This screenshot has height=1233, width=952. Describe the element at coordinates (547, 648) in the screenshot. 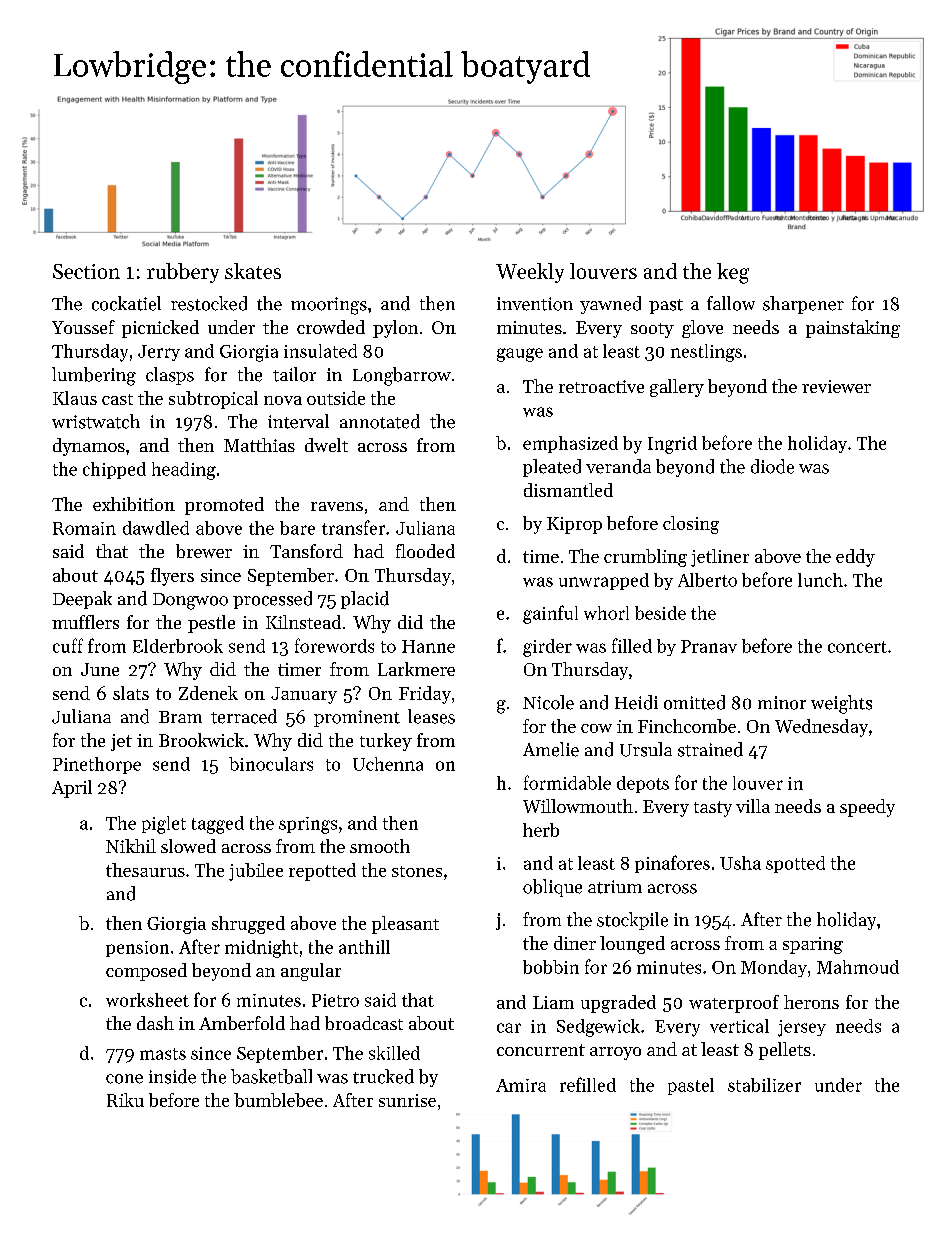

I see `girder` at that location.
